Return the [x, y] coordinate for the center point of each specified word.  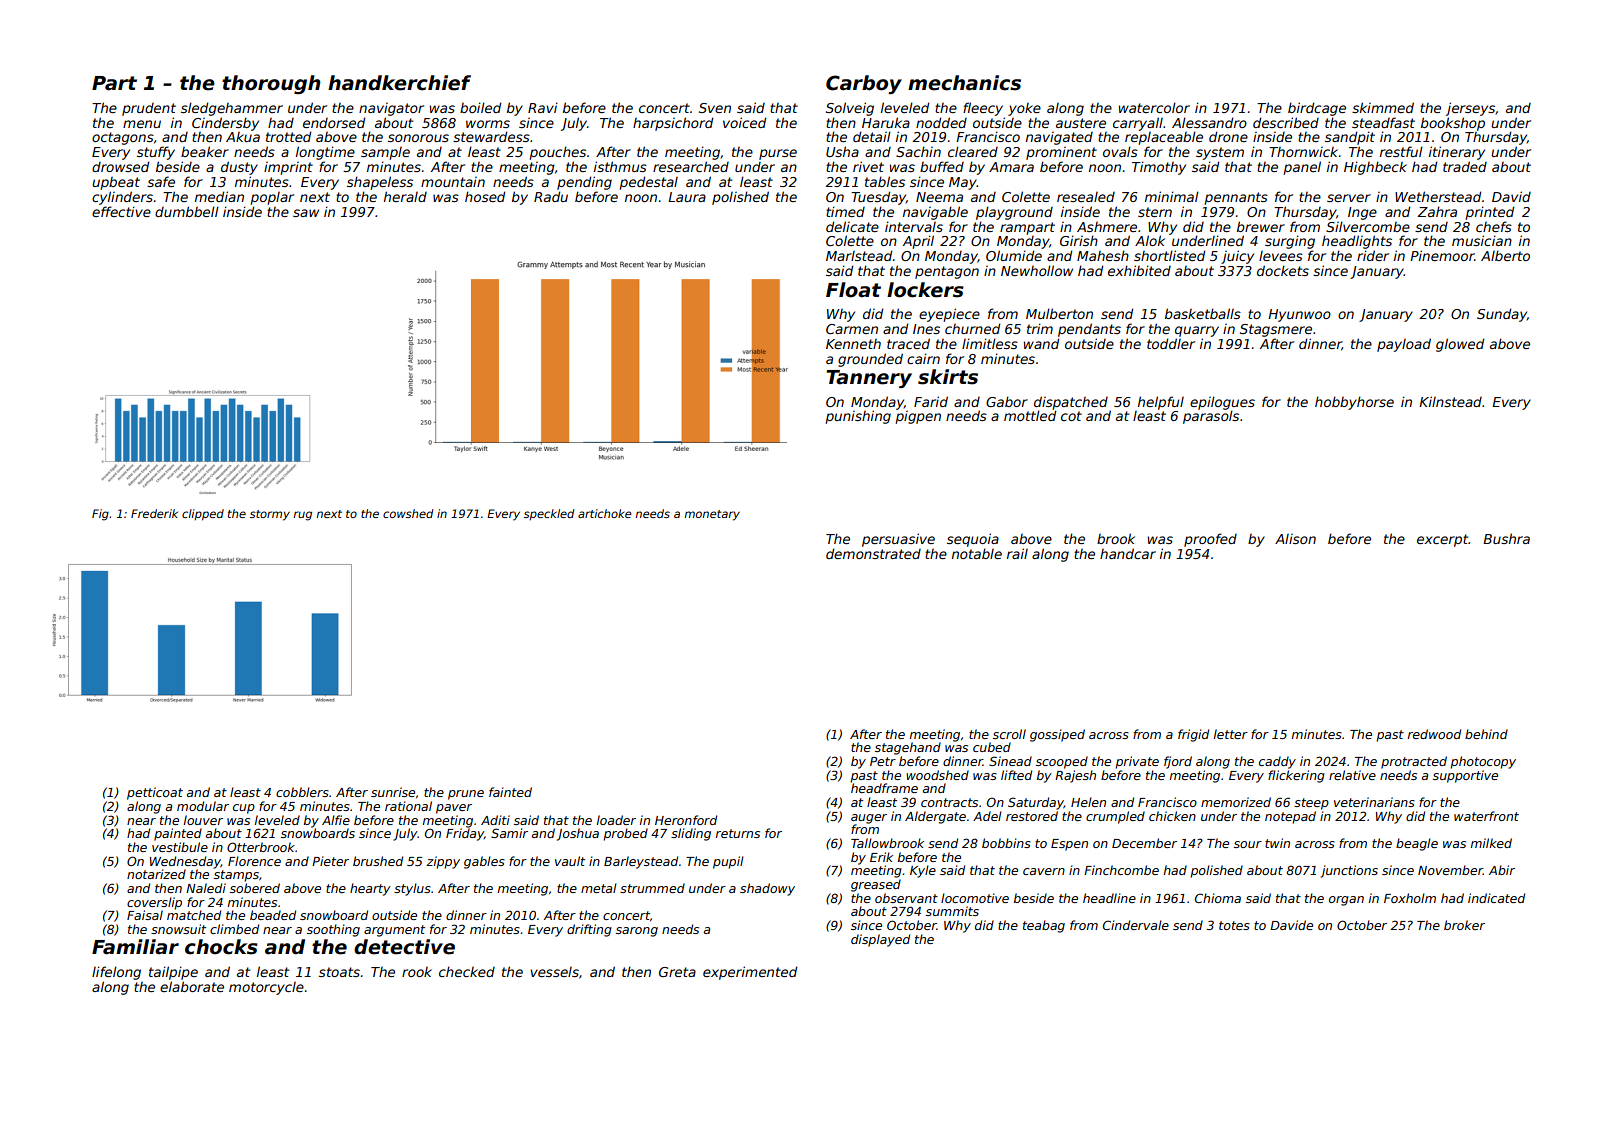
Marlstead [859, 255]
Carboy [864, 84]
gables [484, 862]
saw [306, 213]
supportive [1465, 776]
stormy [270, 515]
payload [1404, 345]
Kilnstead [1450, 401]
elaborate [192, 986]
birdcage [1317, 109]
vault [570, 861]
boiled [480, 107]
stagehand [908, 748]
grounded [870, 360]
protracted [1414, 762]
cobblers [302, 792]
